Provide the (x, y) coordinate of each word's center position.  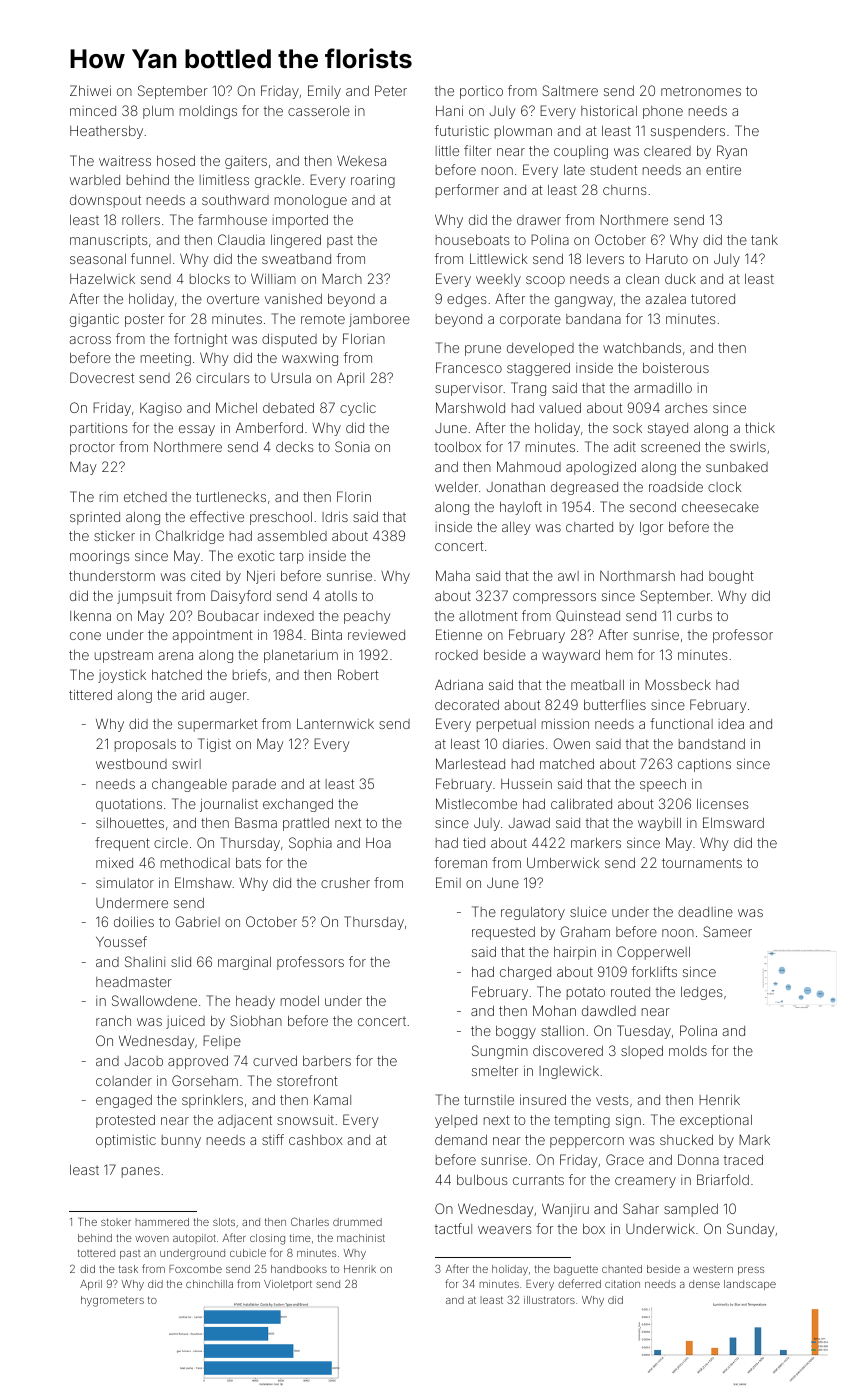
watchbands (642, 348)
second (653, 507)
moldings (208, 112)
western (713, 1269)
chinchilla (209, 1284)
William (273, 278)
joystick (122, 676)
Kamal (332, 1099)
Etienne (459, 634)
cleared (667, 151)
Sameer (728, 931)
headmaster (134, 982)
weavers (504, 1230)
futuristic (462, 130)
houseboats (472, 240)
